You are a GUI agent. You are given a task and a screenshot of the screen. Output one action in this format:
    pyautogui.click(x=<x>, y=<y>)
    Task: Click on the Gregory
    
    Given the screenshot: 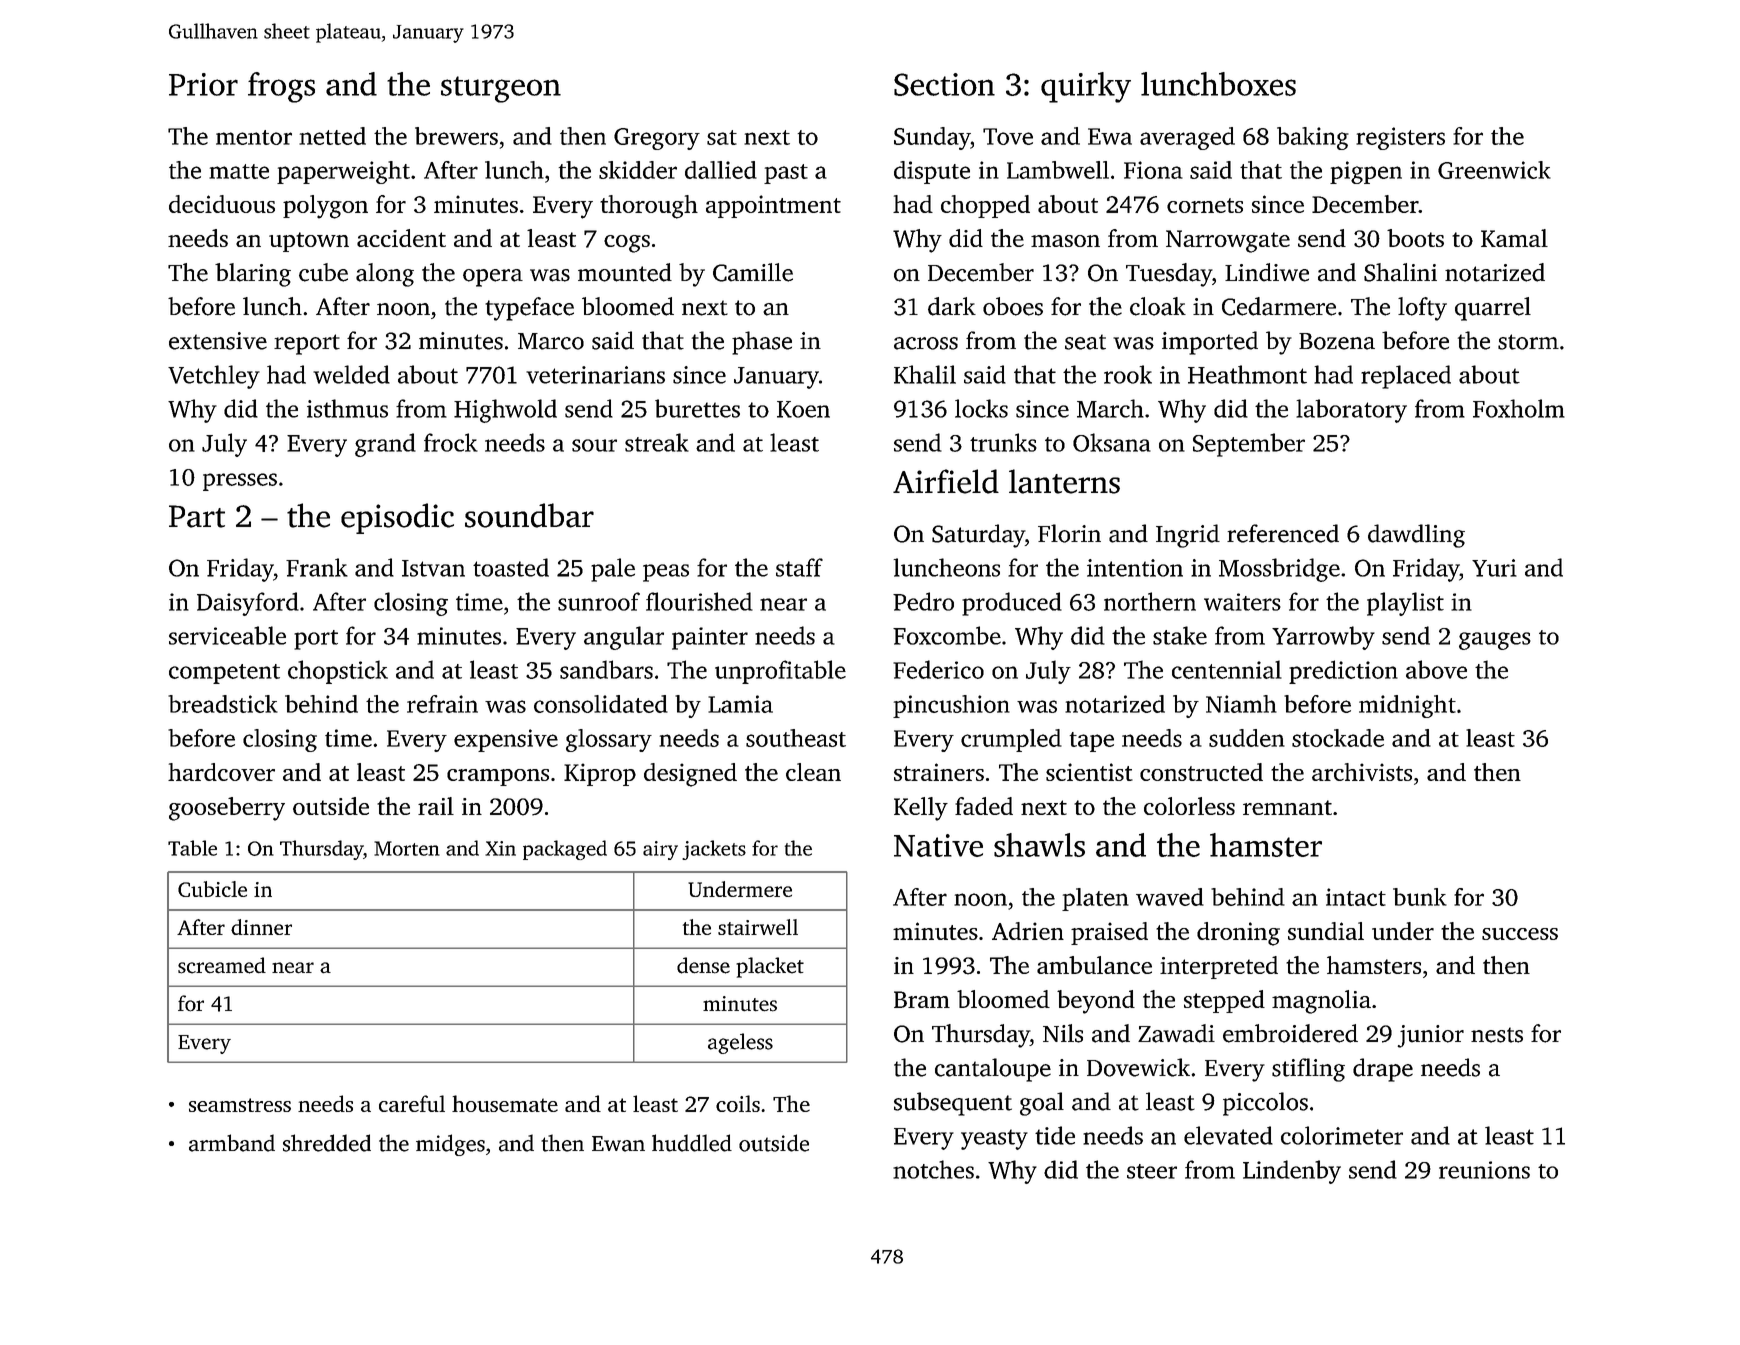 What is the action you would take?
    pyautogui.click(x=657, y=139)
